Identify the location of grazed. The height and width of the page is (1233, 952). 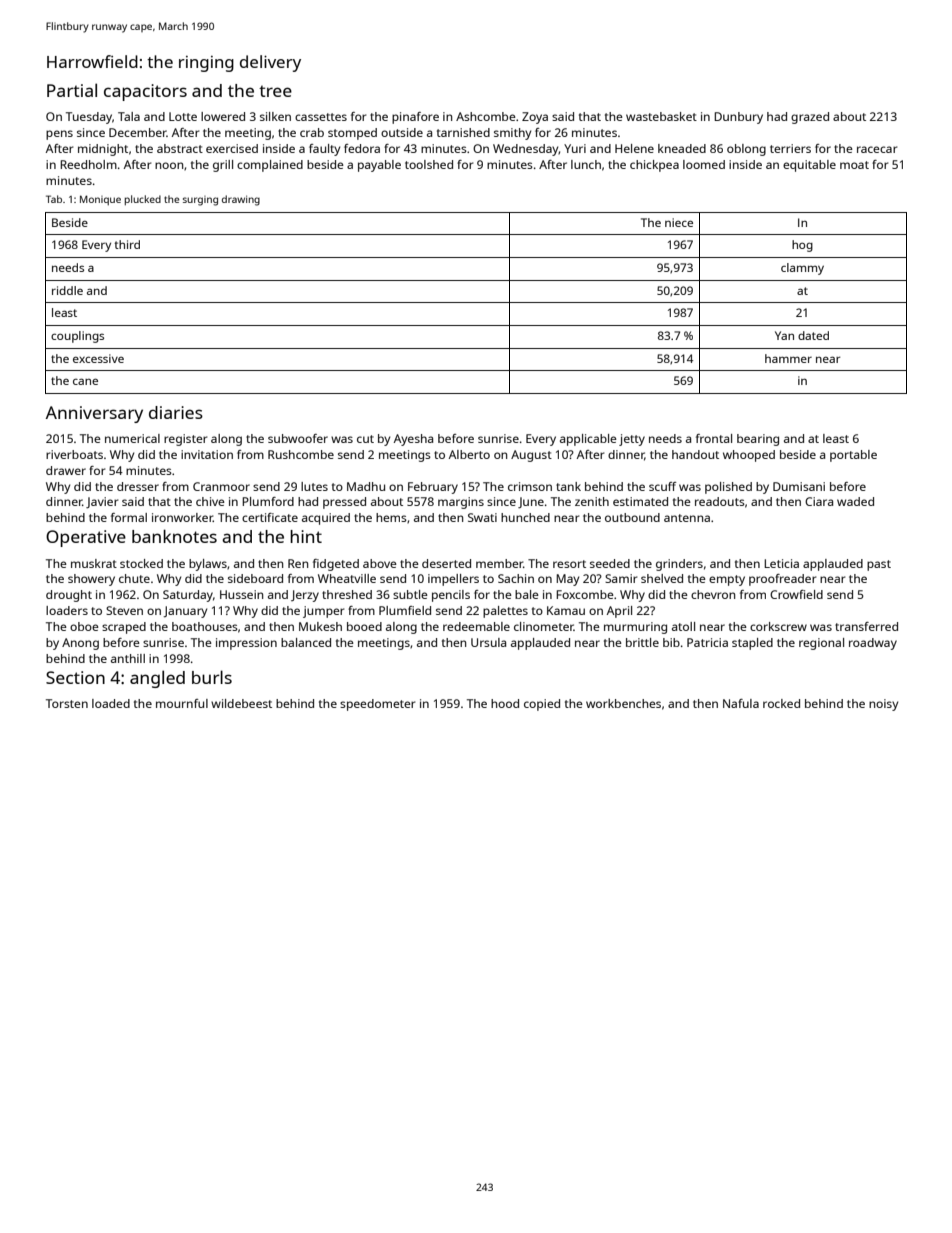
(810, 118).
